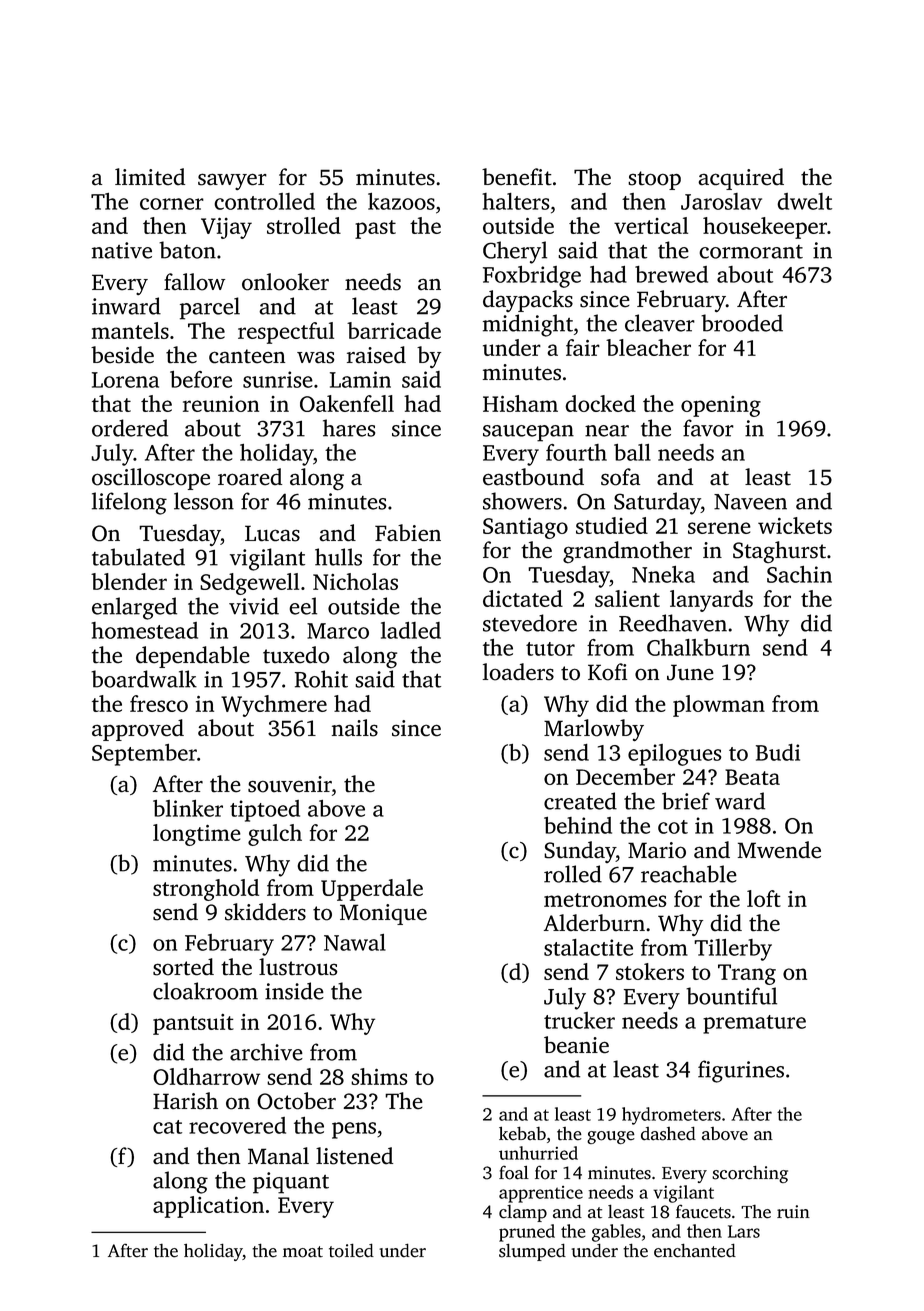 This page has width=924, height=1311. Describe the element at coordinates (579, 1020) in the page. I see `trucker` at that location.
